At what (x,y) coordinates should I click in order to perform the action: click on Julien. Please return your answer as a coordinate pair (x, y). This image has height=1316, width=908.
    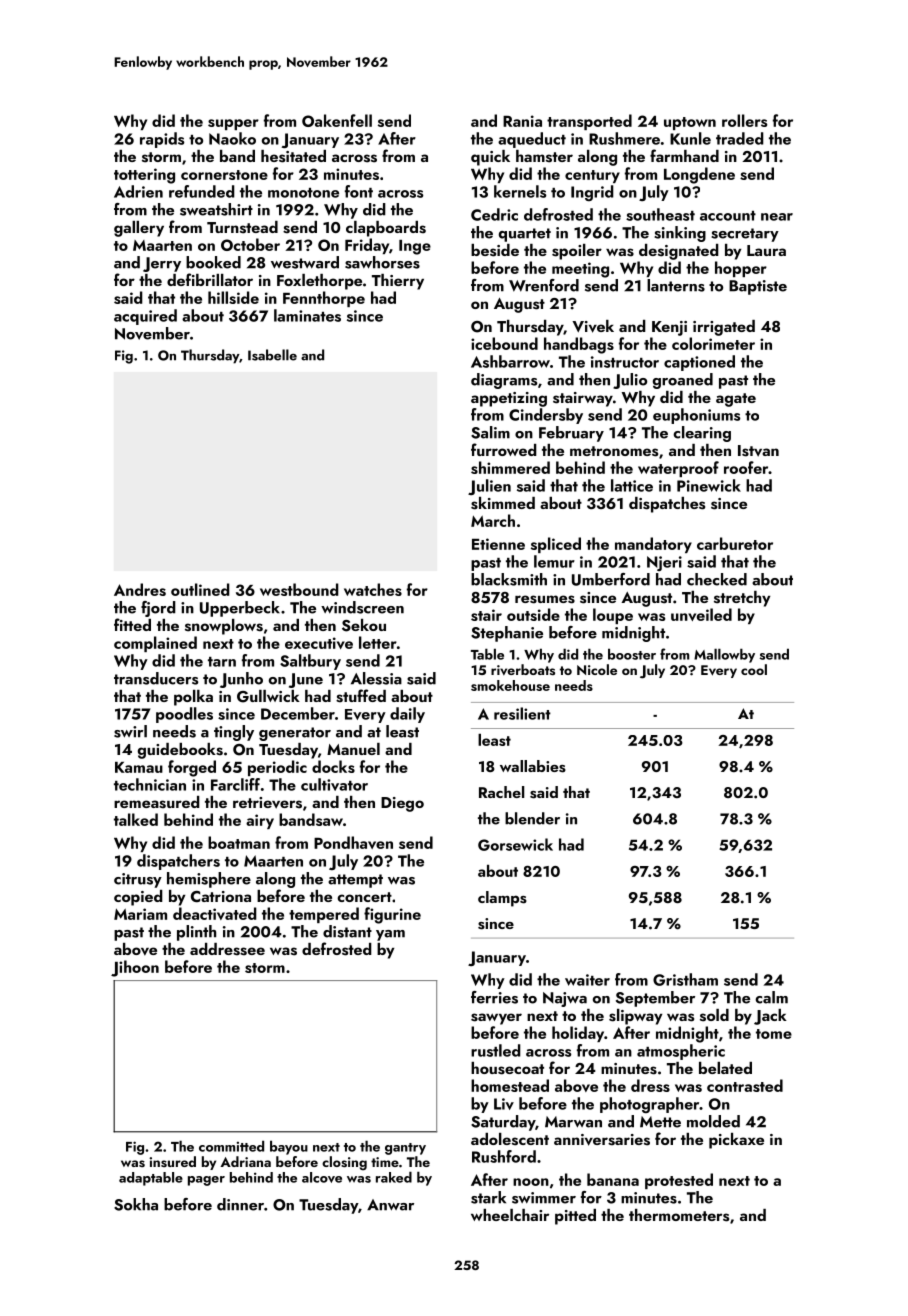
    Looking at the image, I should click on (489, 487).
